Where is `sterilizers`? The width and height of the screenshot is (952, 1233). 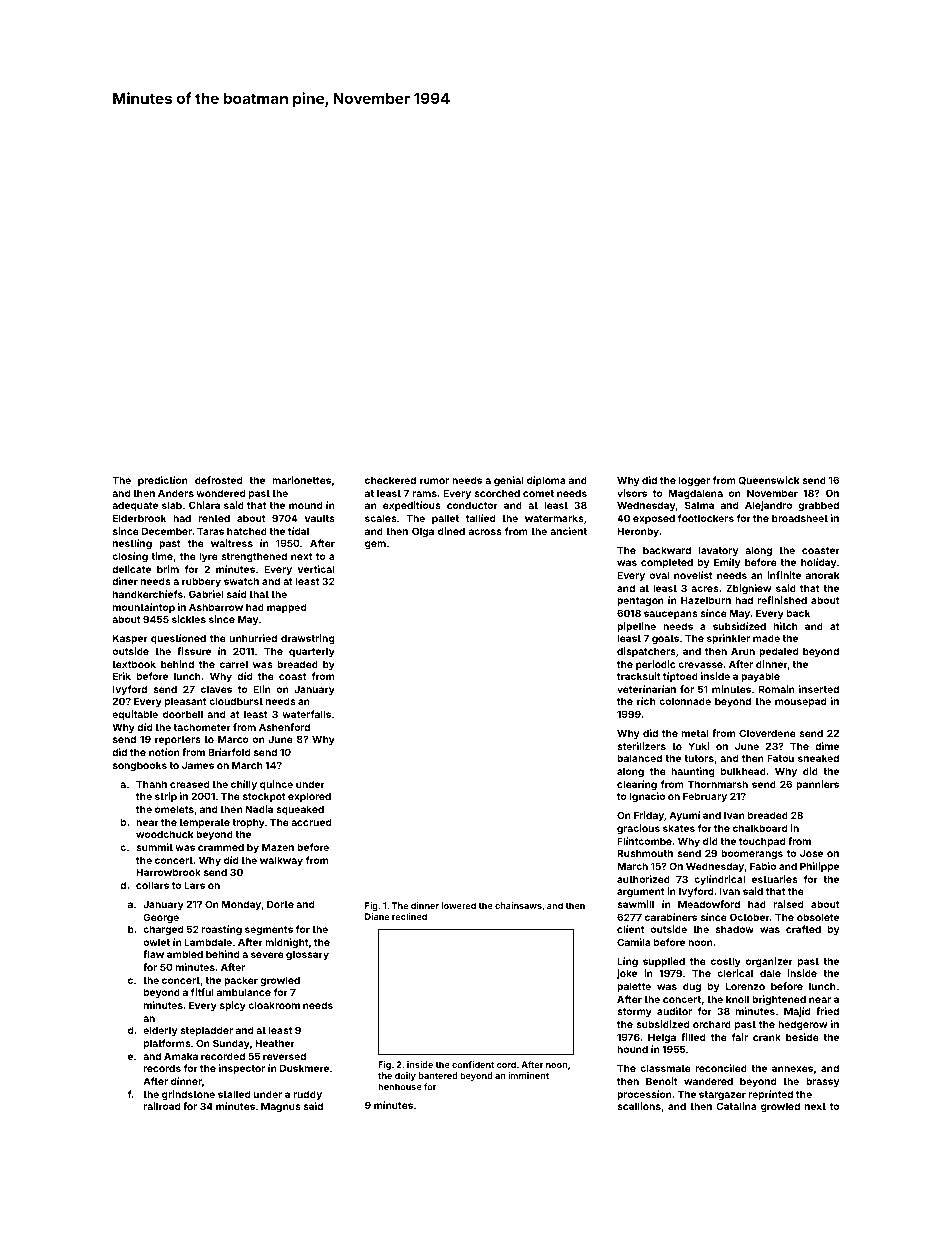 sterilizers is located at coordinates (641, 746).
